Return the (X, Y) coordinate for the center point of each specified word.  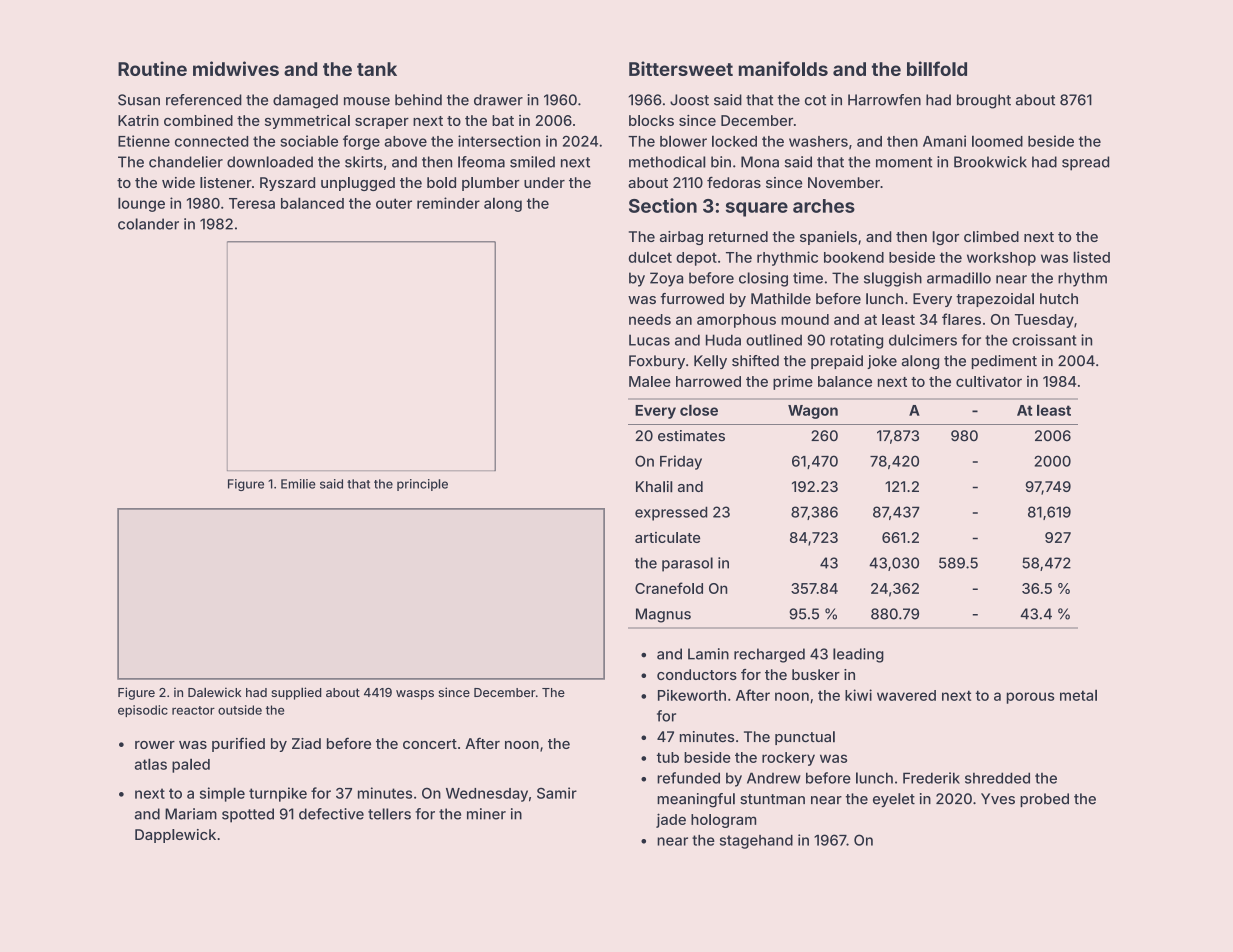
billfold (937, 68)
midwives (236, 68)
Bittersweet (681, 68)
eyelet (894, 800)
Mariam (191, 814)
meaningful (696, 800)
